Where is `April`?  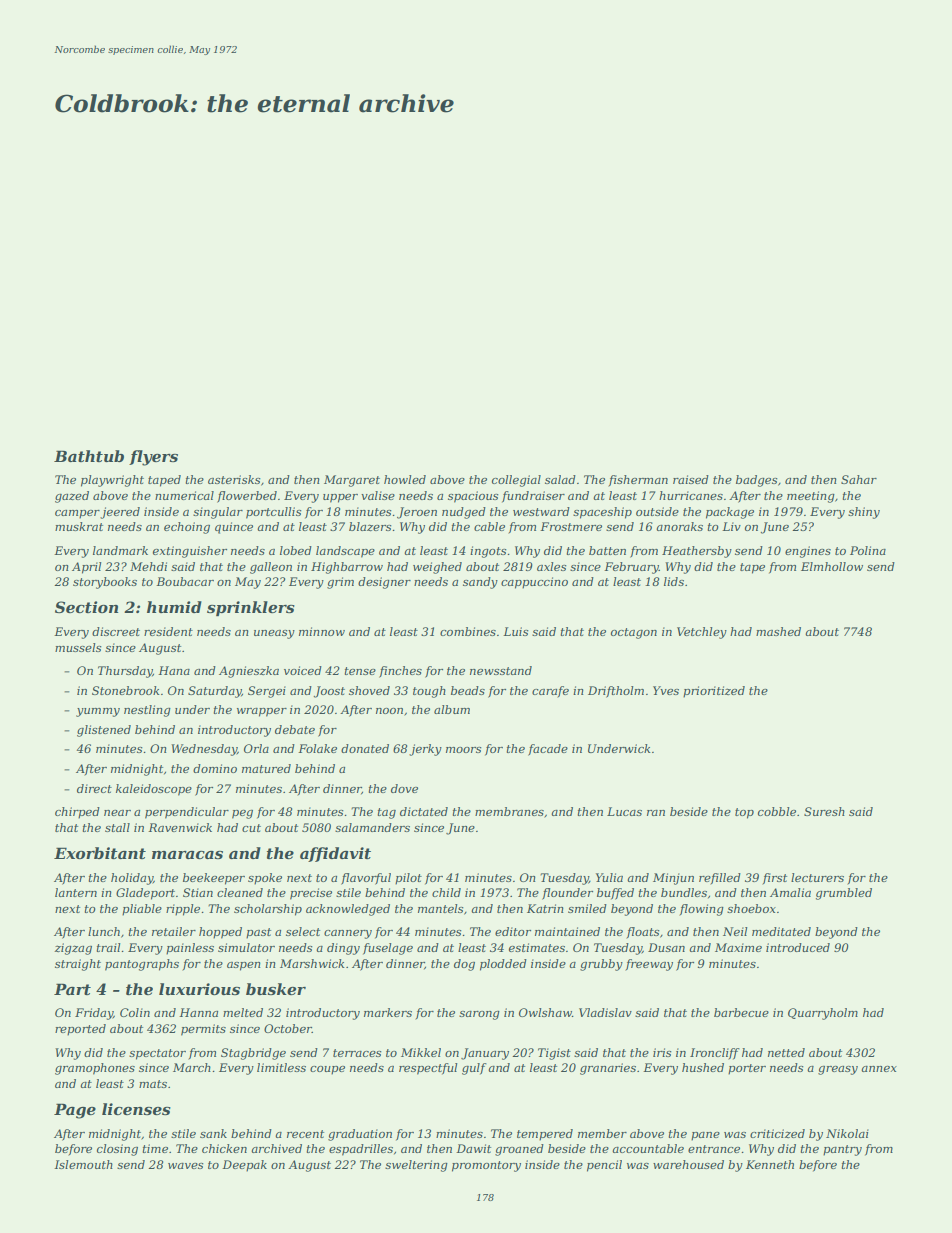
April is located at coordinates (87, 568).
